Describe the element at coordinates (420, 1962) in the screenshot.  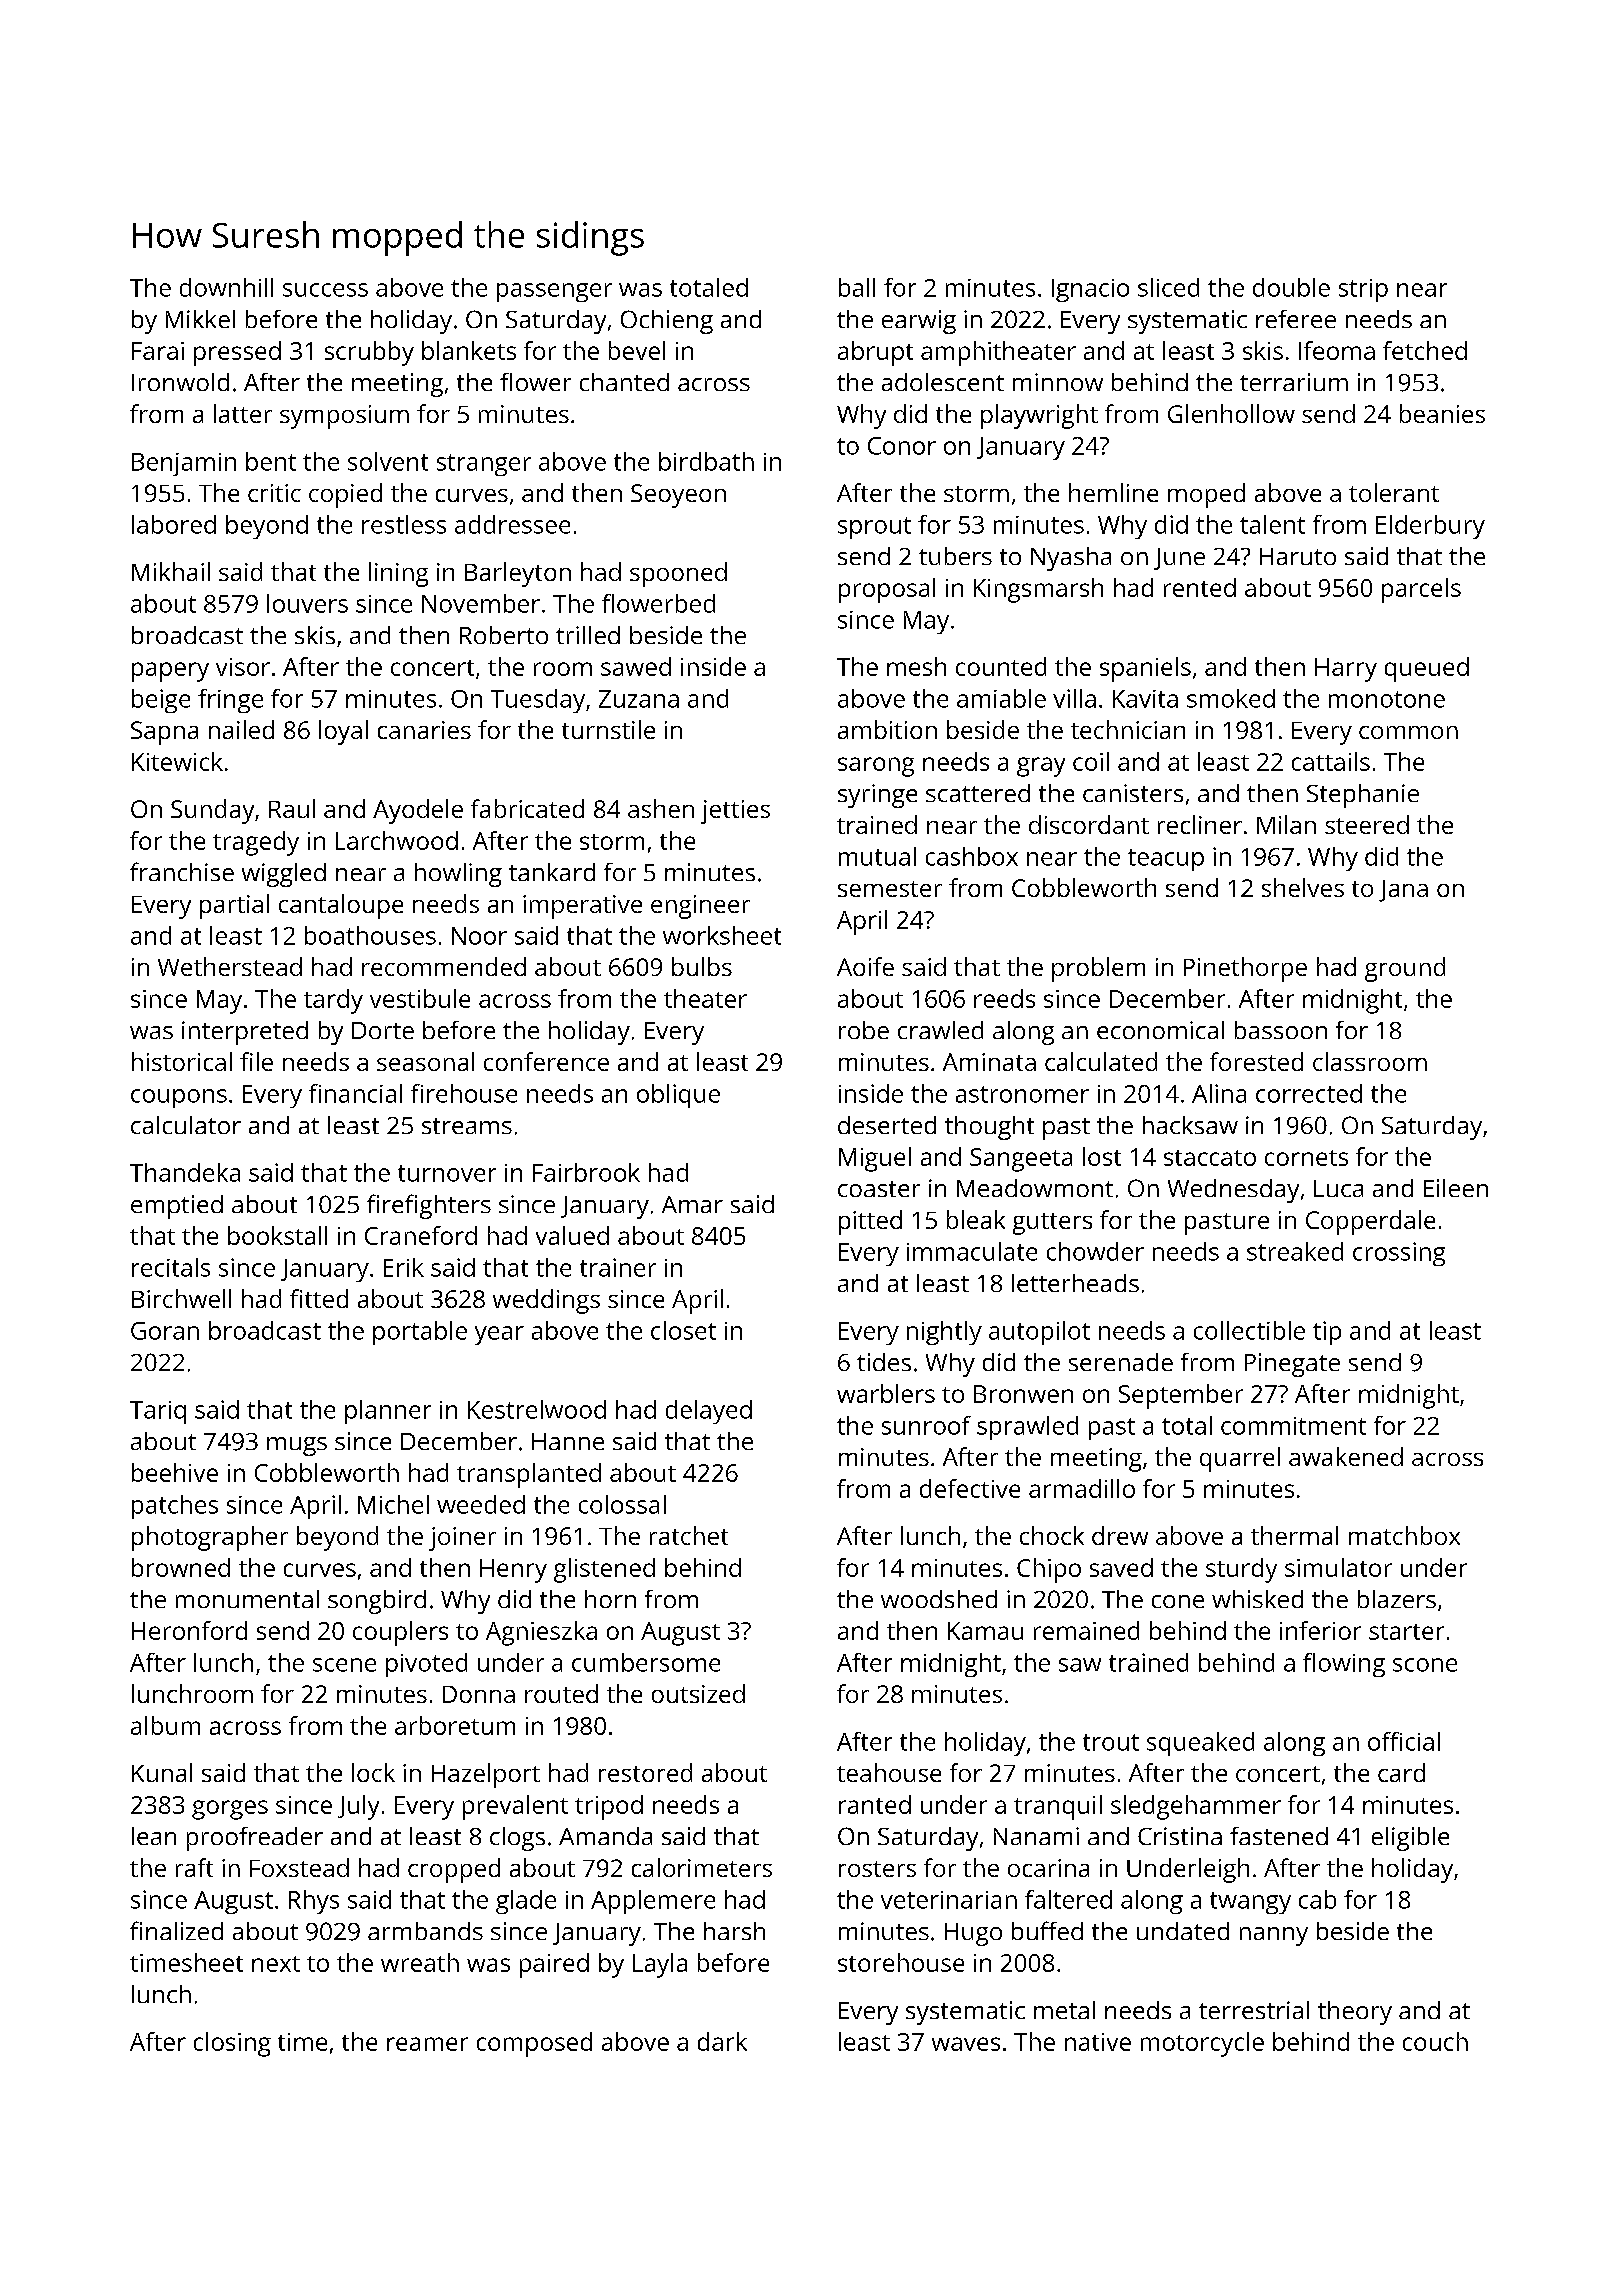
I see `wreath` at that location.
